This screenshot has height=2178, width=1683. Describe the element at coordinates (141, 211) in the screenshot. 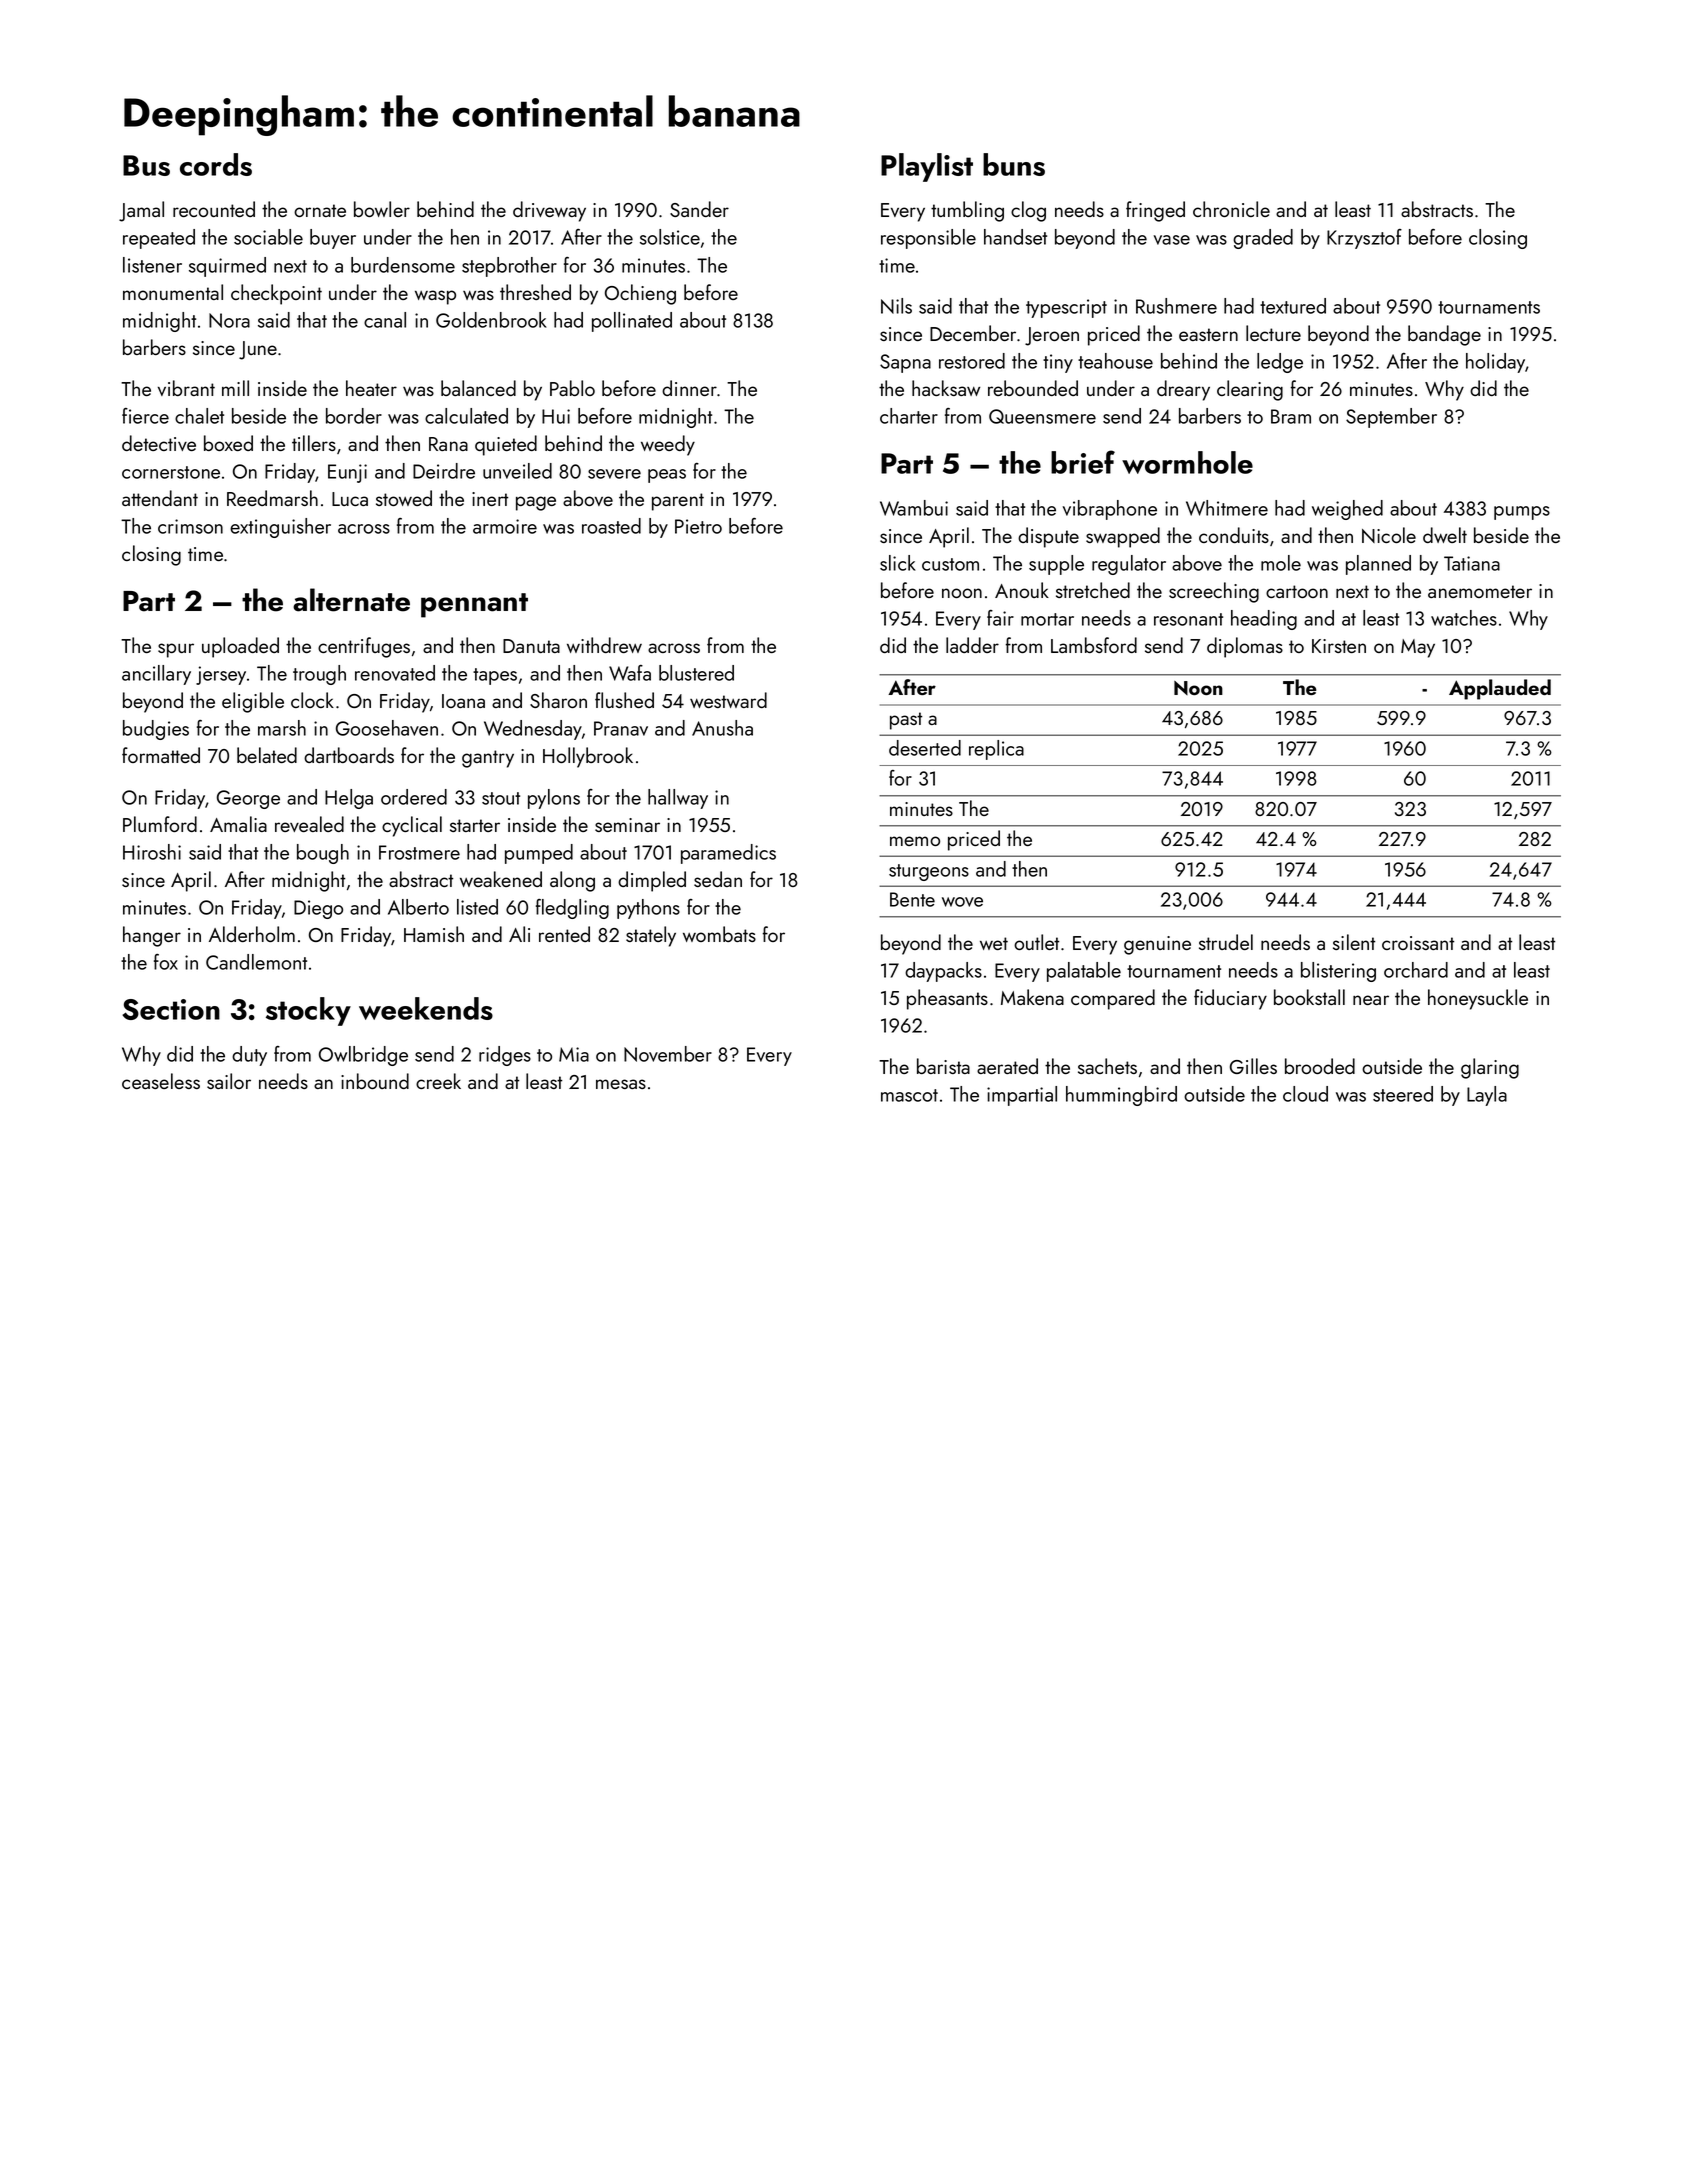

I see `Jamal` at that location.
